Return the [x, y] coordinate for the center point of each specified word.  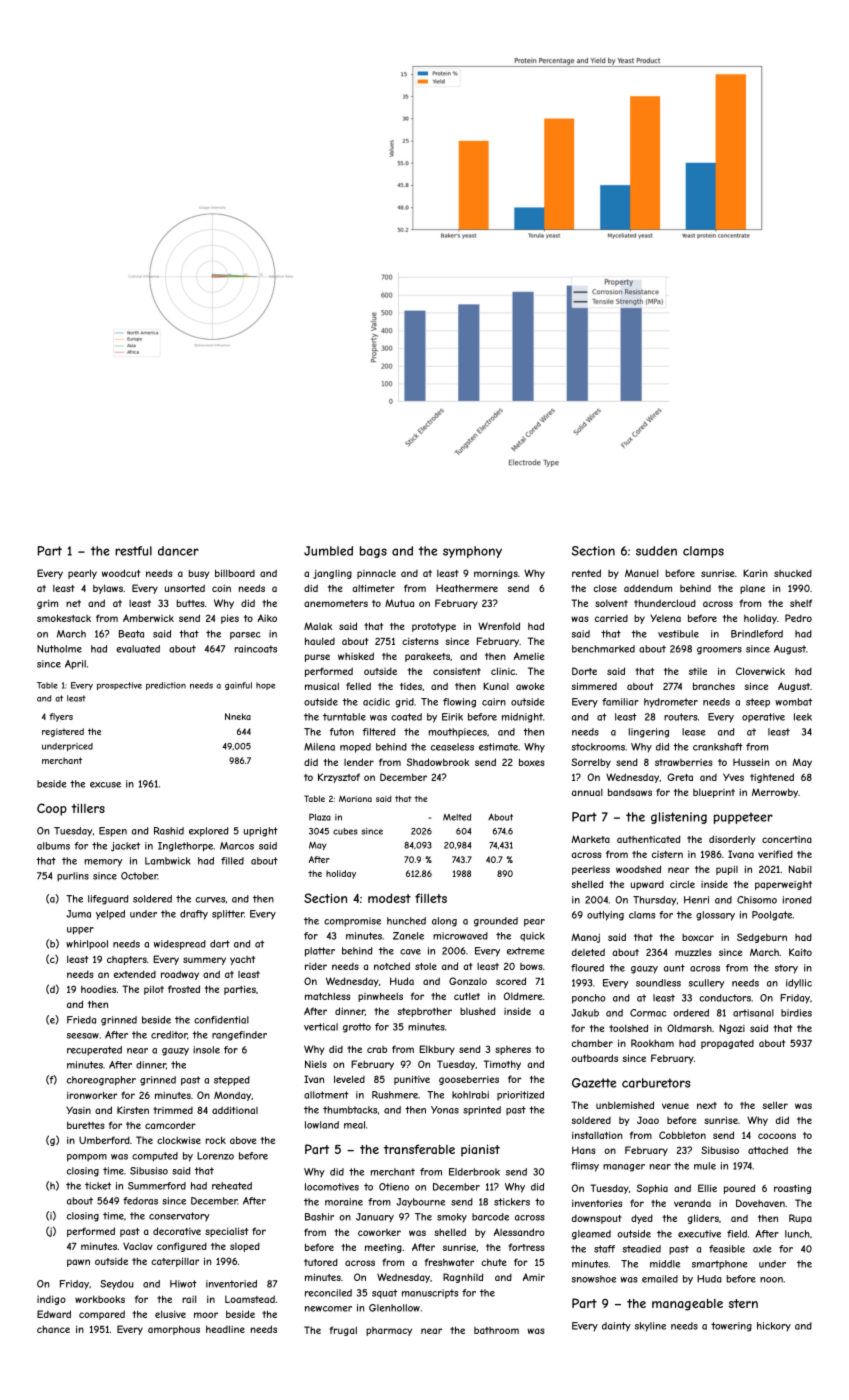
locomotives [332, 1187]
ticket [98, 1186]
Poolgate [772, 916]
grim [47, 604]
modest [389, 898]
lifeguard [108, 900]
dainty [616, 1327]
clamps [703, 552]
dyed [642, 1219]
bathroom [496, 1330]
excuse [105, 785]
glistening [679, 818]
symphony [472, 552]
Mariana [355, 798]
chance [53, 1329]
